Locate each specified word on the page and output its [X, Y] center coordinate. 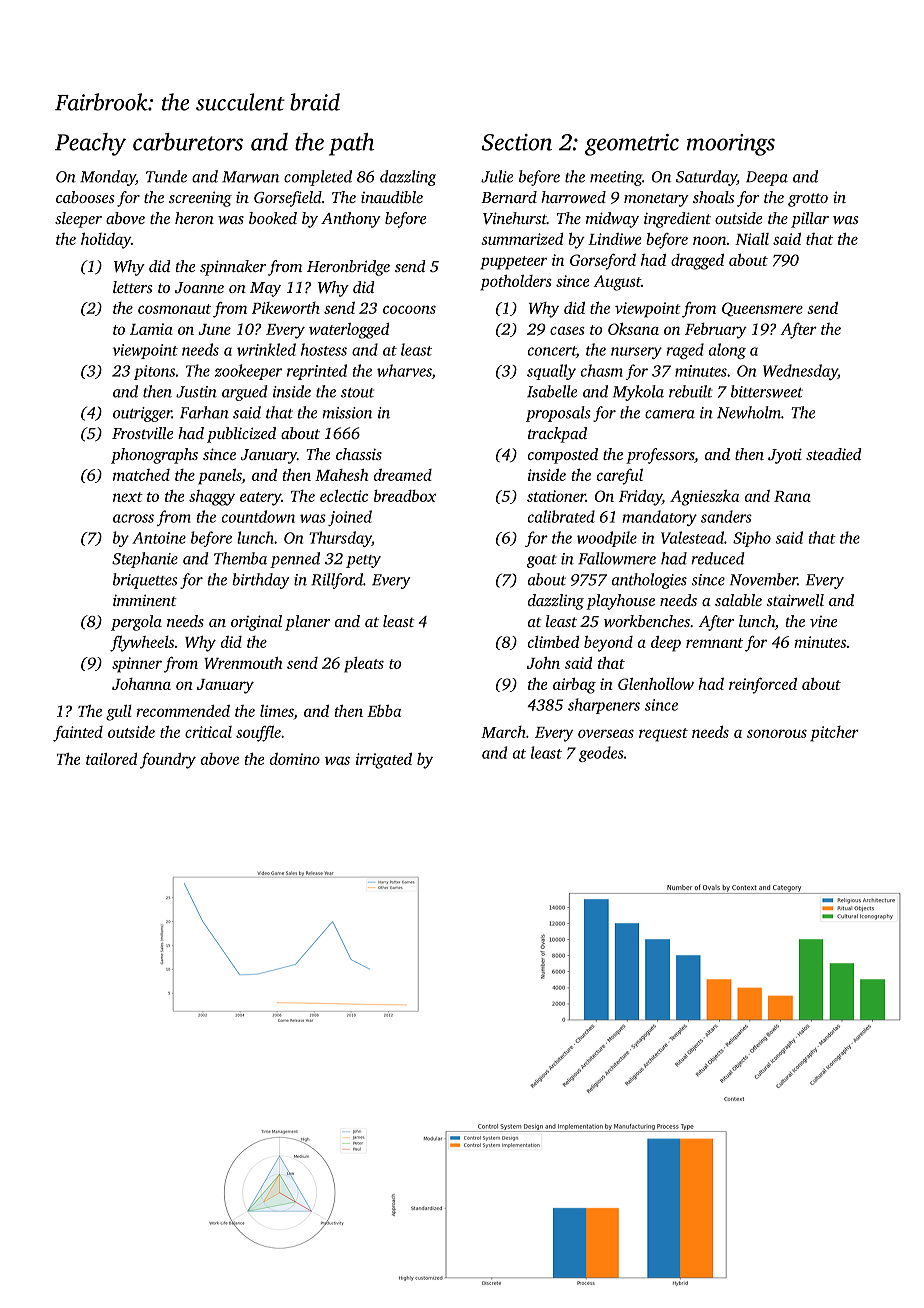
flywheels [142, 644]
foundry [168, 761]
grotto [808, 200]
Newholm [749, 412]
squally [551, 372]
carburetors [188, 142]
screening [200, 199]
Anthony [351, 220]
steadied [834, 454]
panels [220, 477]
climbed [553, 642]
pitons [154, 372]
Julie [497, 176]
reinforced [763, 686]
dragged [697, 262]
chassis [359, 454]
